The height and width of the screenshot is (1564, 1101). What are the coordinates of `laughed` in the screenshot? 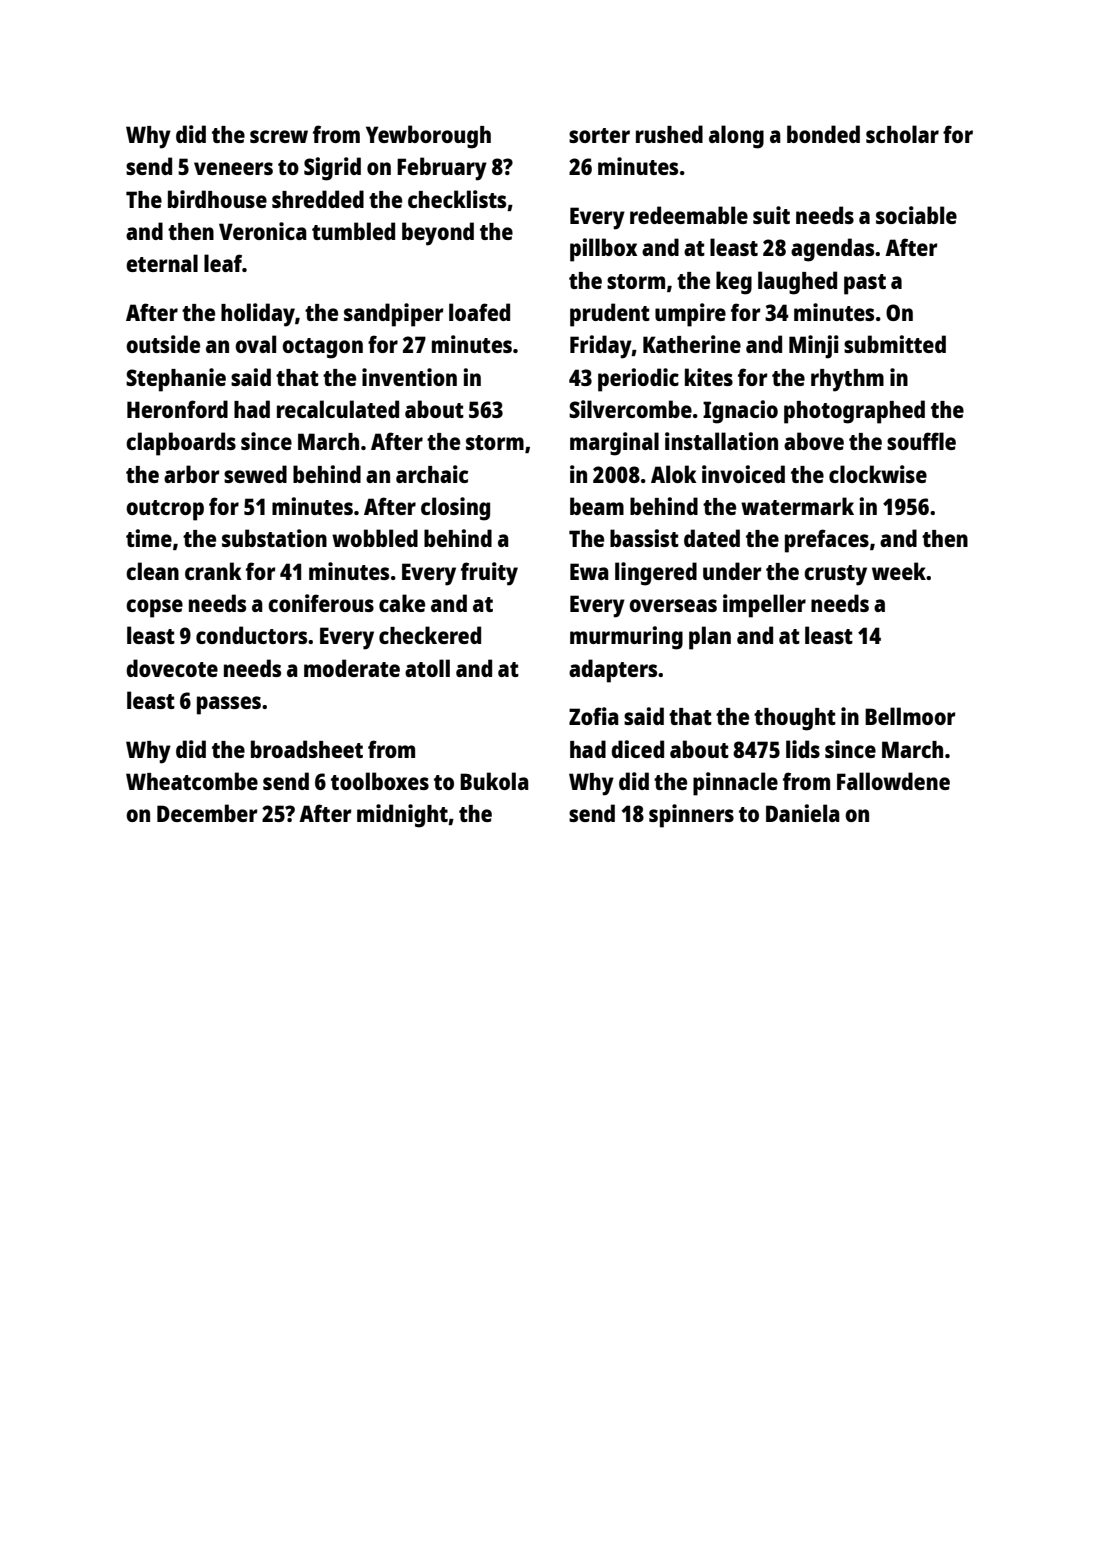 It's located at (797, 283).
